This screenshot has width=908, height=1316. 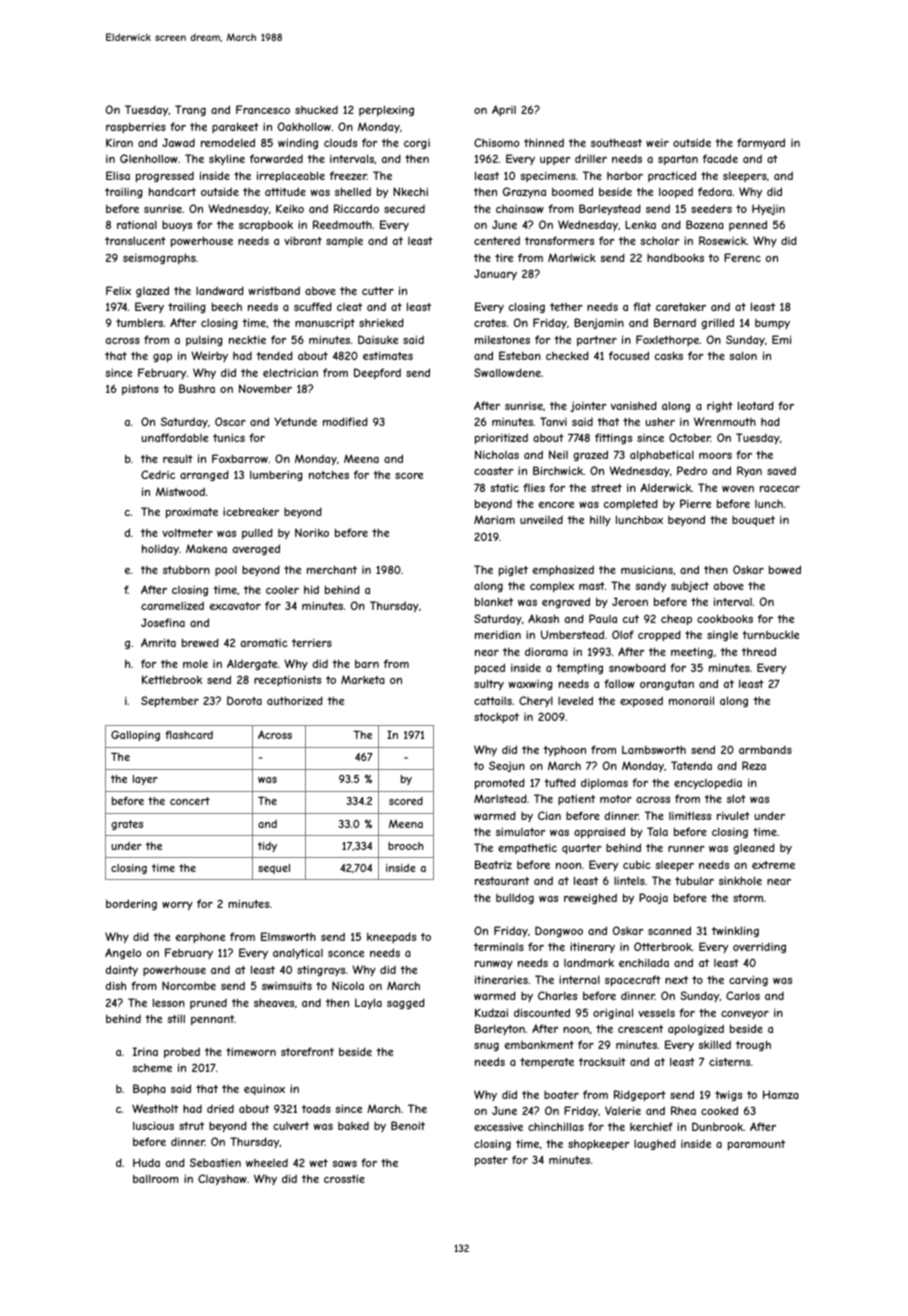 I want to click on ballroom, so click(x=156, y=1179).
